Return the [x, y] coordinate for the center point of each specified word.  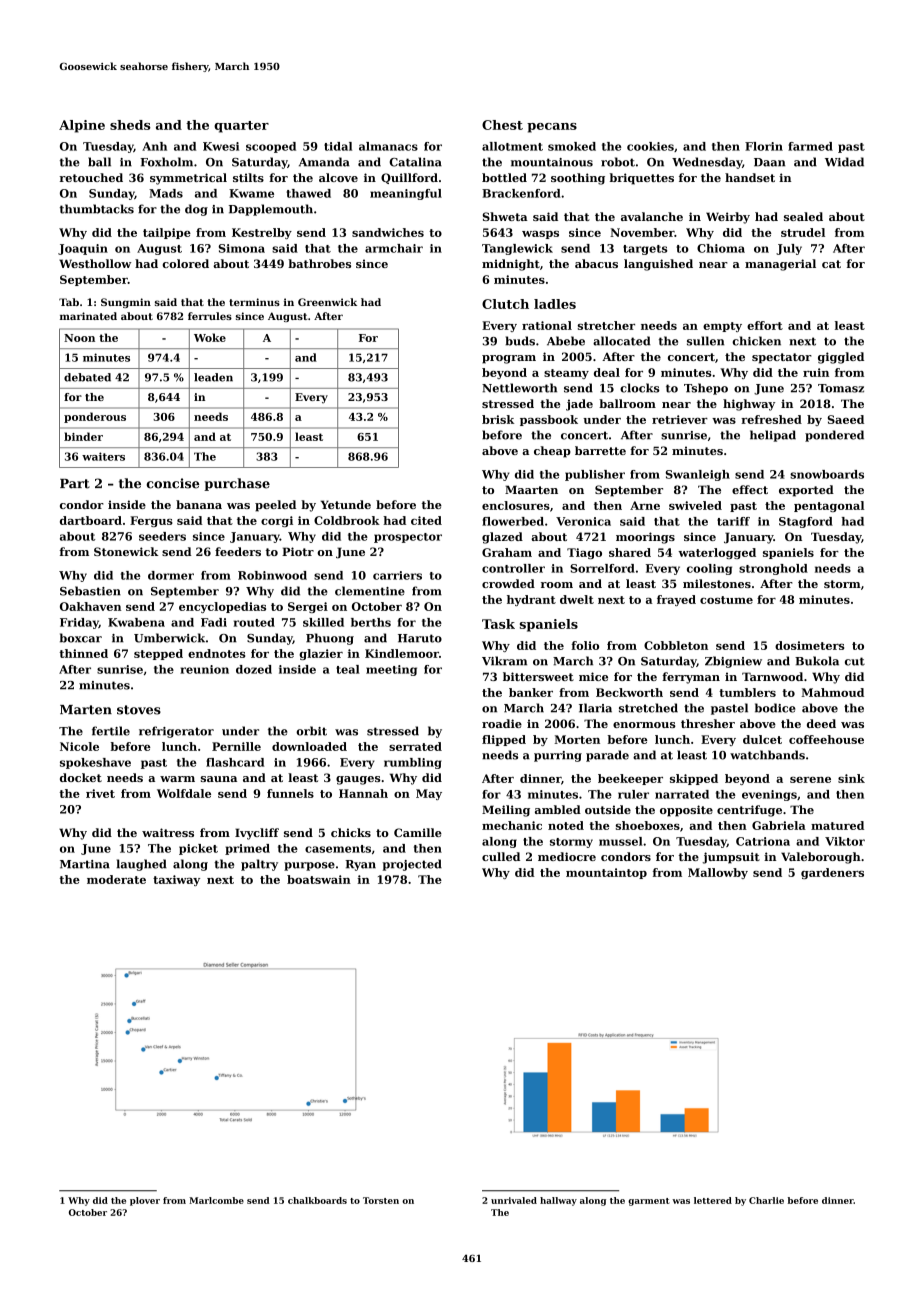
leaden [213, 377]
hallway [558, 1201]
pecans [552, 128]
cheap [552, 452]
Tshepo [706, 389]
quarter [241, 127]
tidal [338, 146]
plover [145, 1201]
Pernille [236, 746]
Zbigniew [733, 662]
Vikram [504, 661]
